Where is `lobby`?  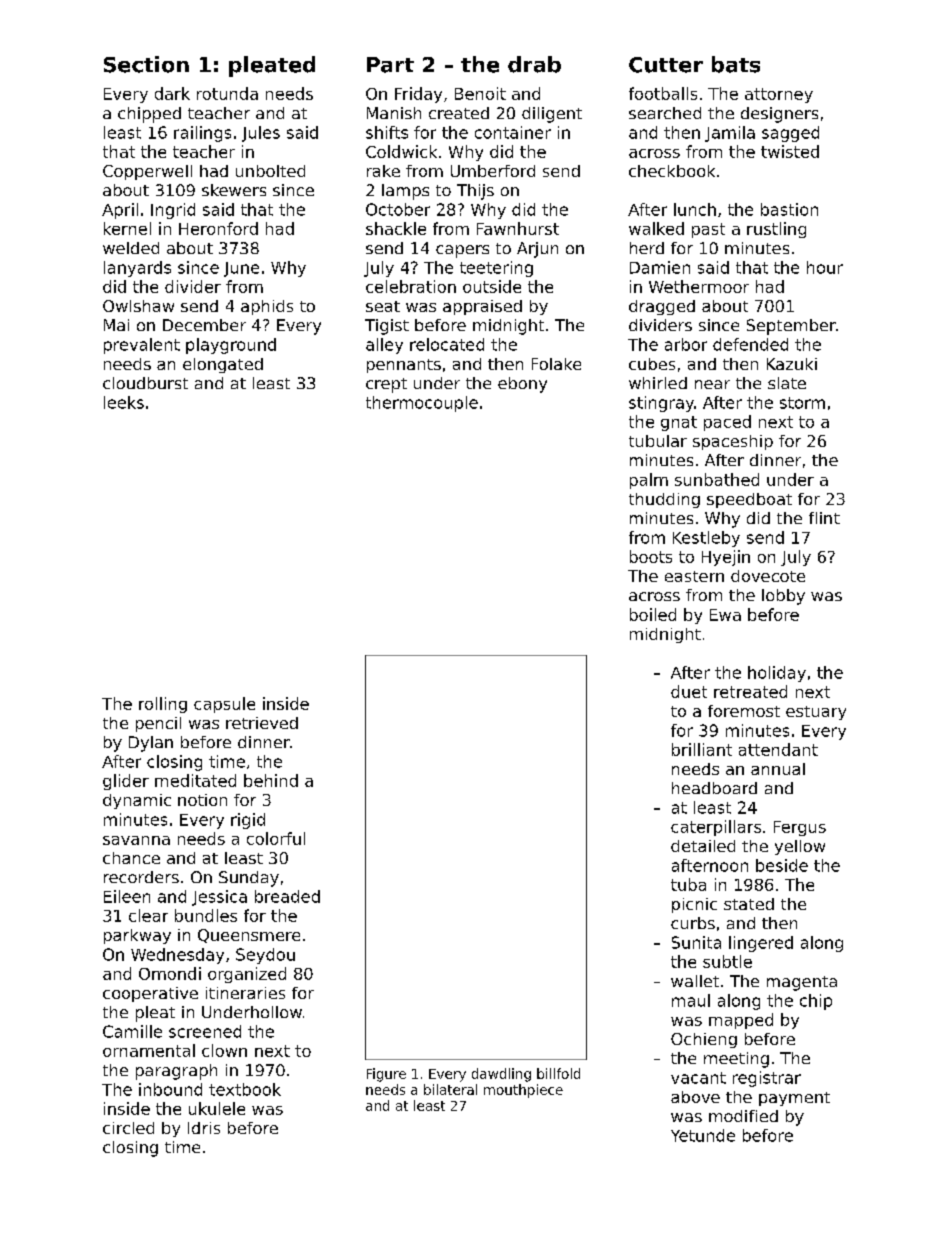
lobby is located at coordinates (783, 597).
